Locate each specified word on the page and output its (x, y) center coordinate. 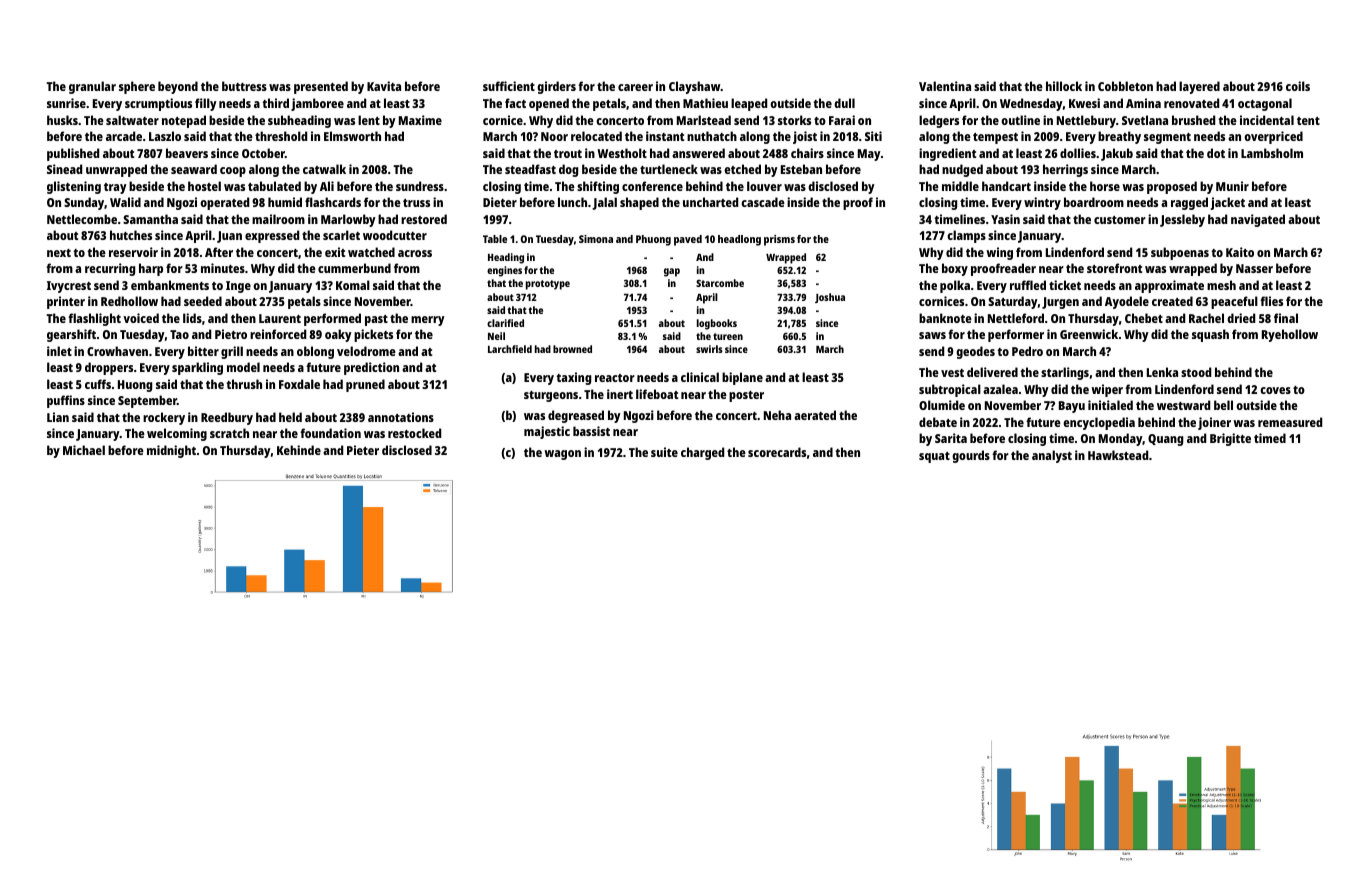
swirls (709, 349)
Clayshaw (695, 87)
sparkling (197, 368)
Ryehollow (1290, 335)
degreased (576, 416)
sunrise (66, 103)
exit (335, 252)
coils (1298, 86)
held (290, 417)
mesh (1221, 285)
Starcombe (720, 283)
